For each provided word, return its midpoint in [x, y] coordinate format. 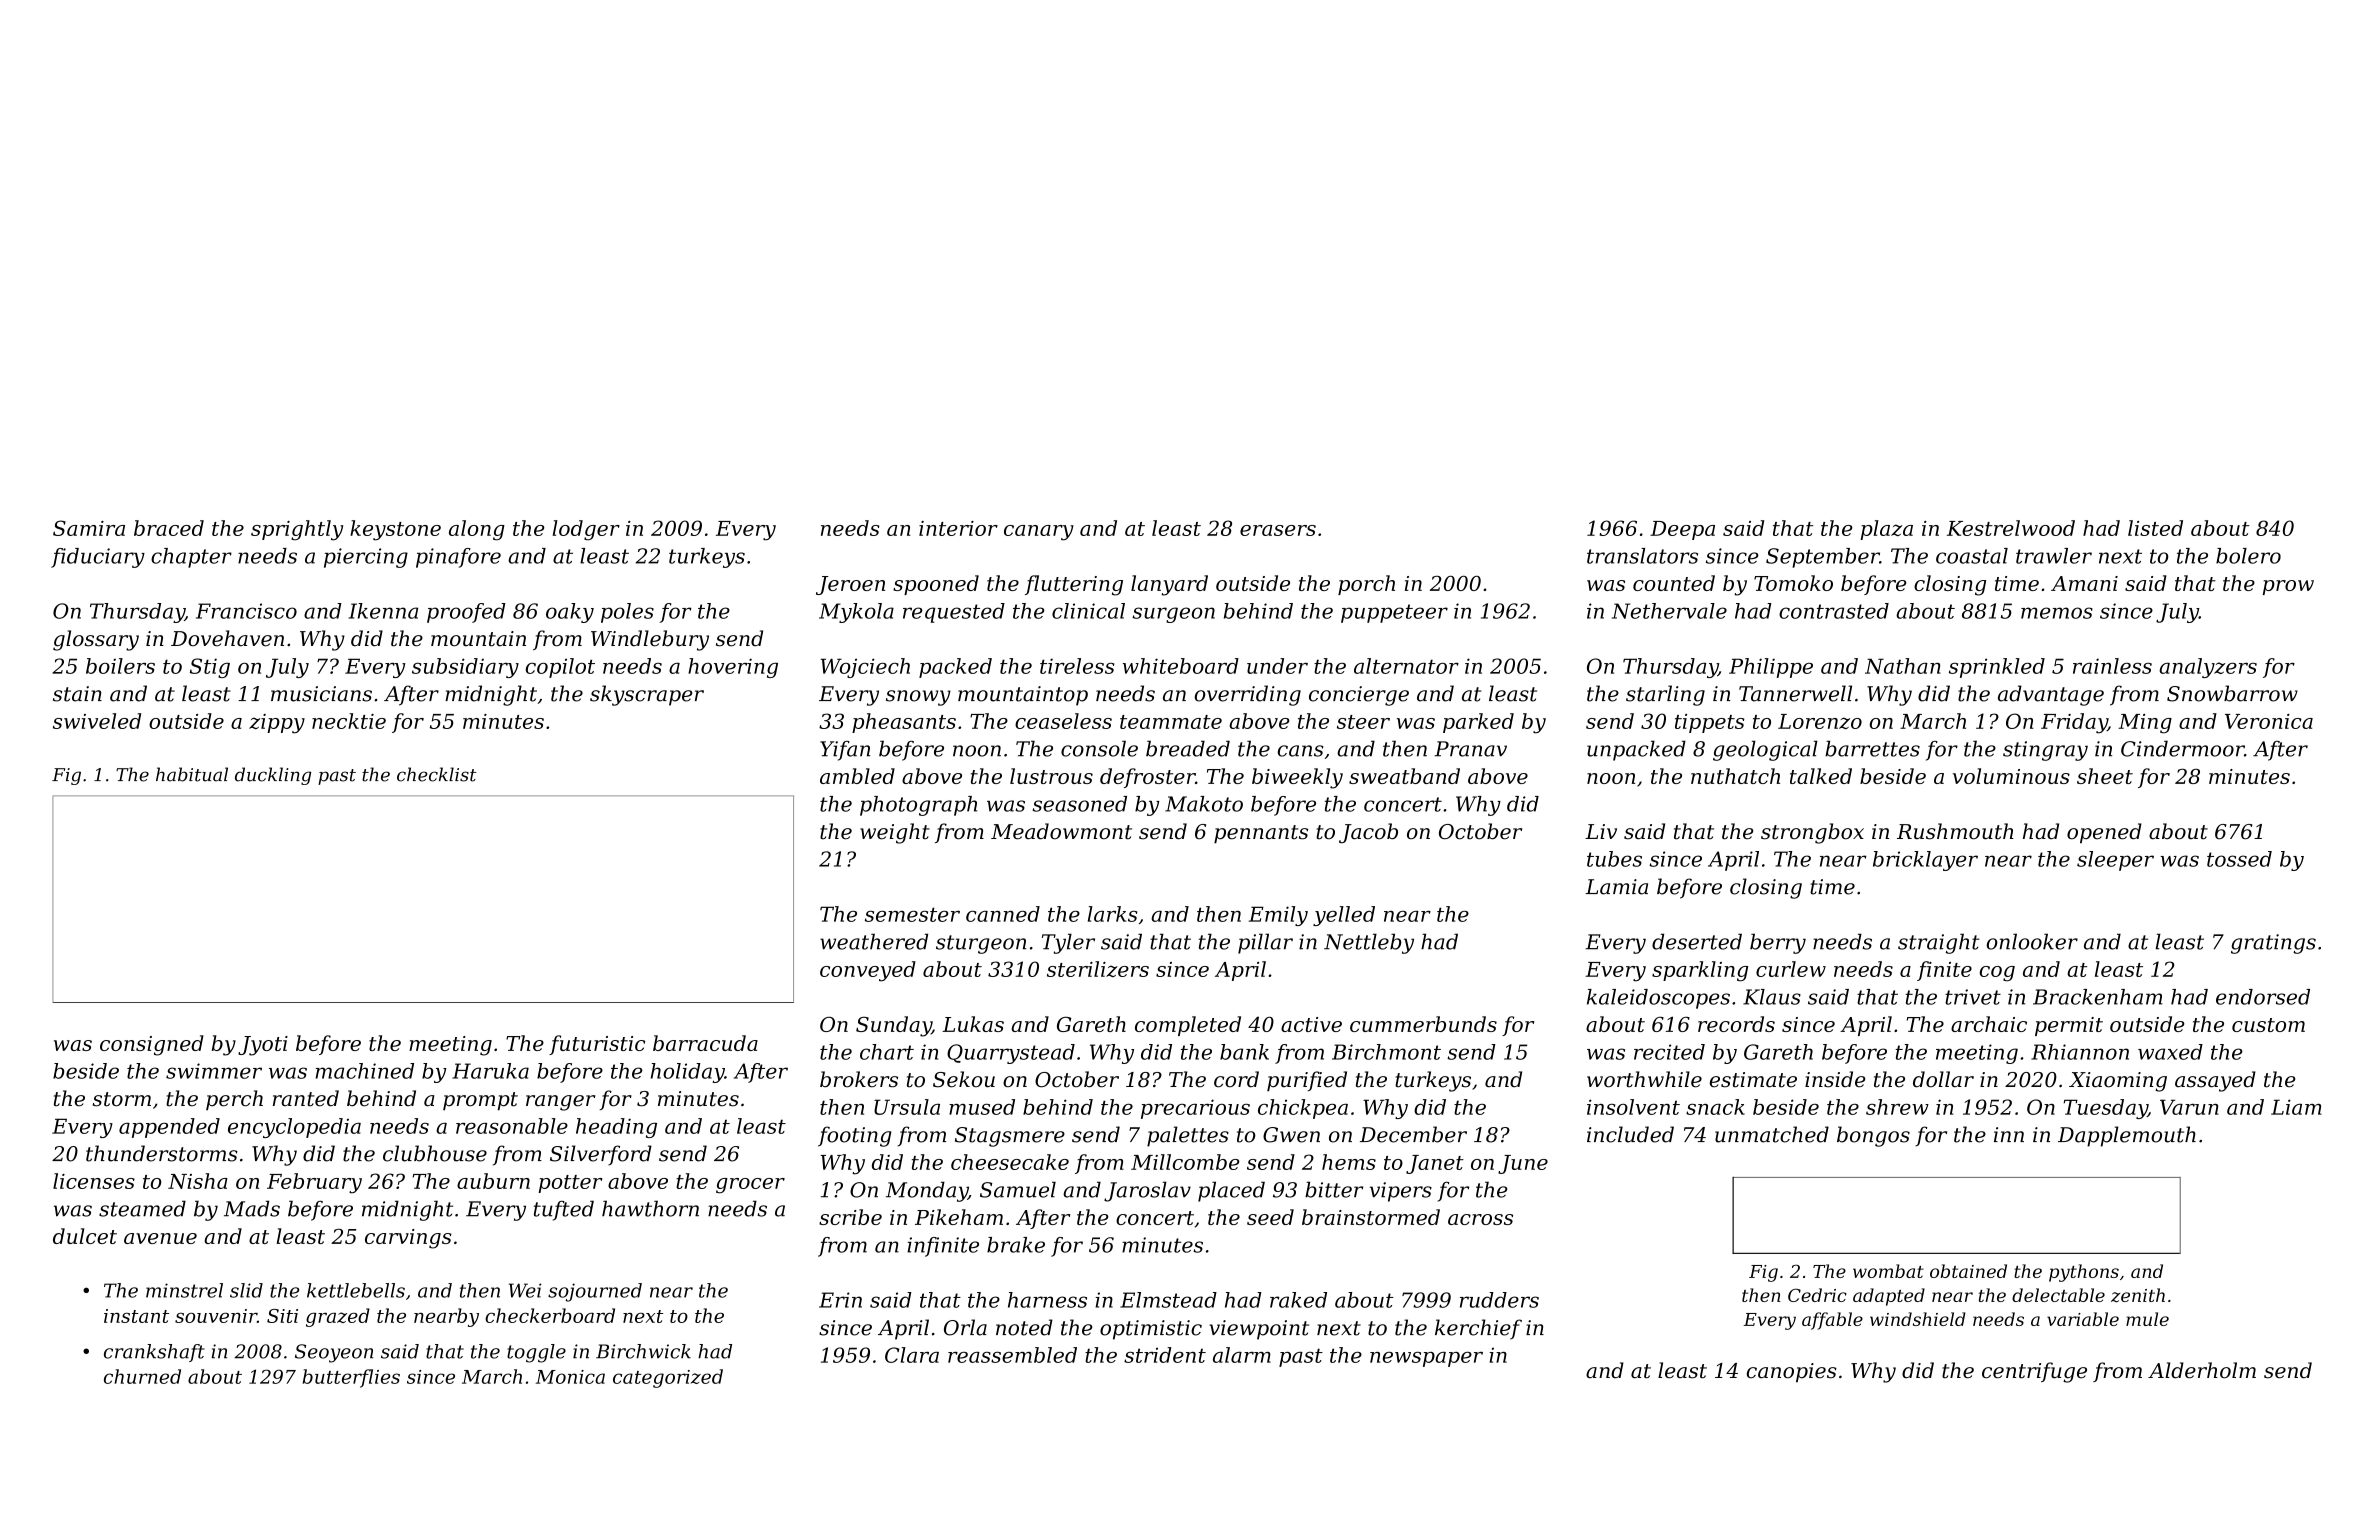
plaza [1886, 530]
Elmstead [1168, 1300]
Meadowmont [1061, 831]
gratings [2273, 944]
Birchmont [1386, 1052]
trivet [1973, 997]
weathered [874, 941]
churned [142, 1376]
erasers [1278, 530]
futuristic [597, 1045]
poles [627, 613]
